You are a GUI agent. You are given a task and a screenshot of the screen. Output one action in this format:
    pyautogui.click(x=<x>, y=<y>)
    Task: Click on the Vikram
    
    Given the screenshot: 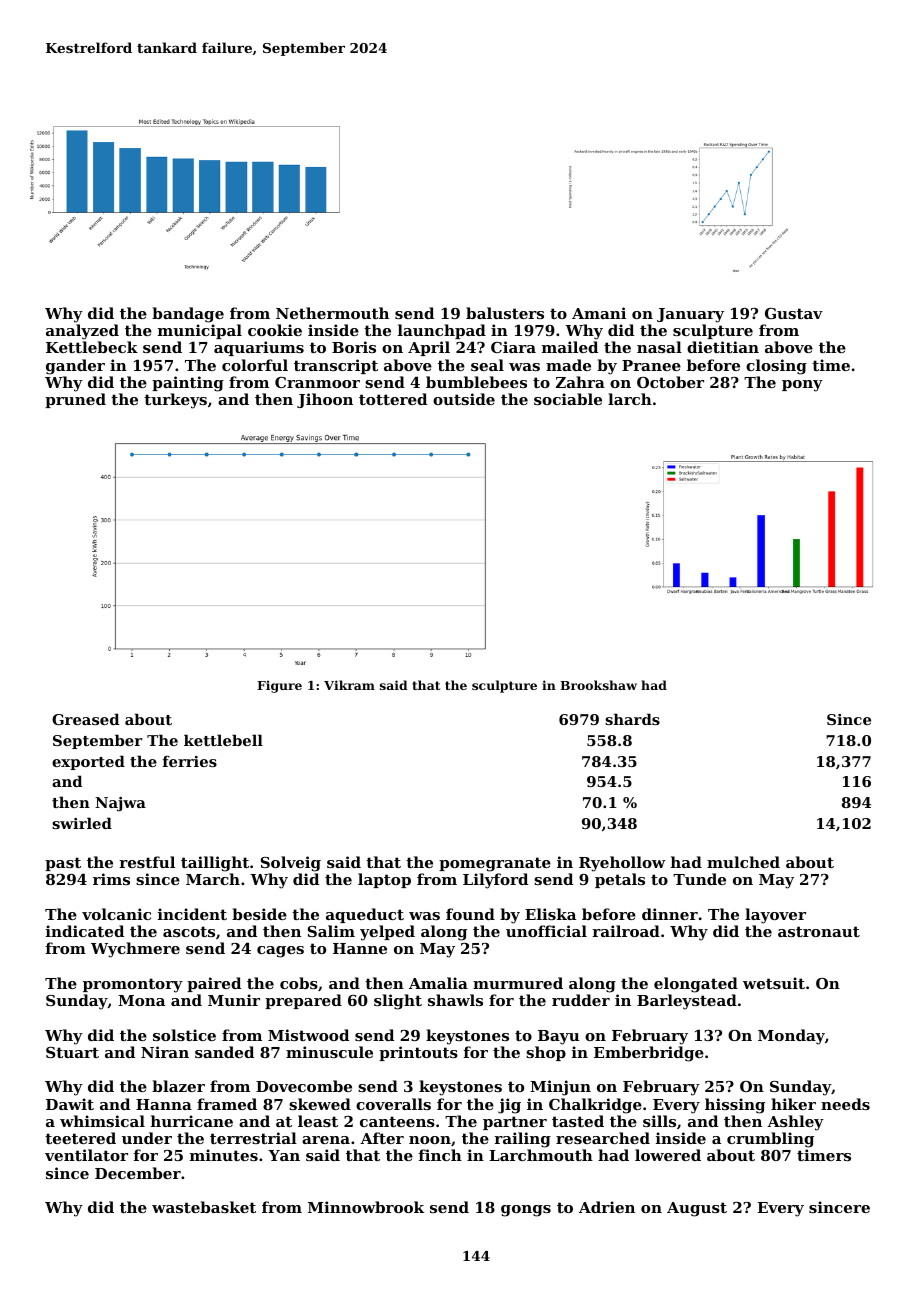 What is the action you would take?
    pyautogui.click(x=349, y=685)
